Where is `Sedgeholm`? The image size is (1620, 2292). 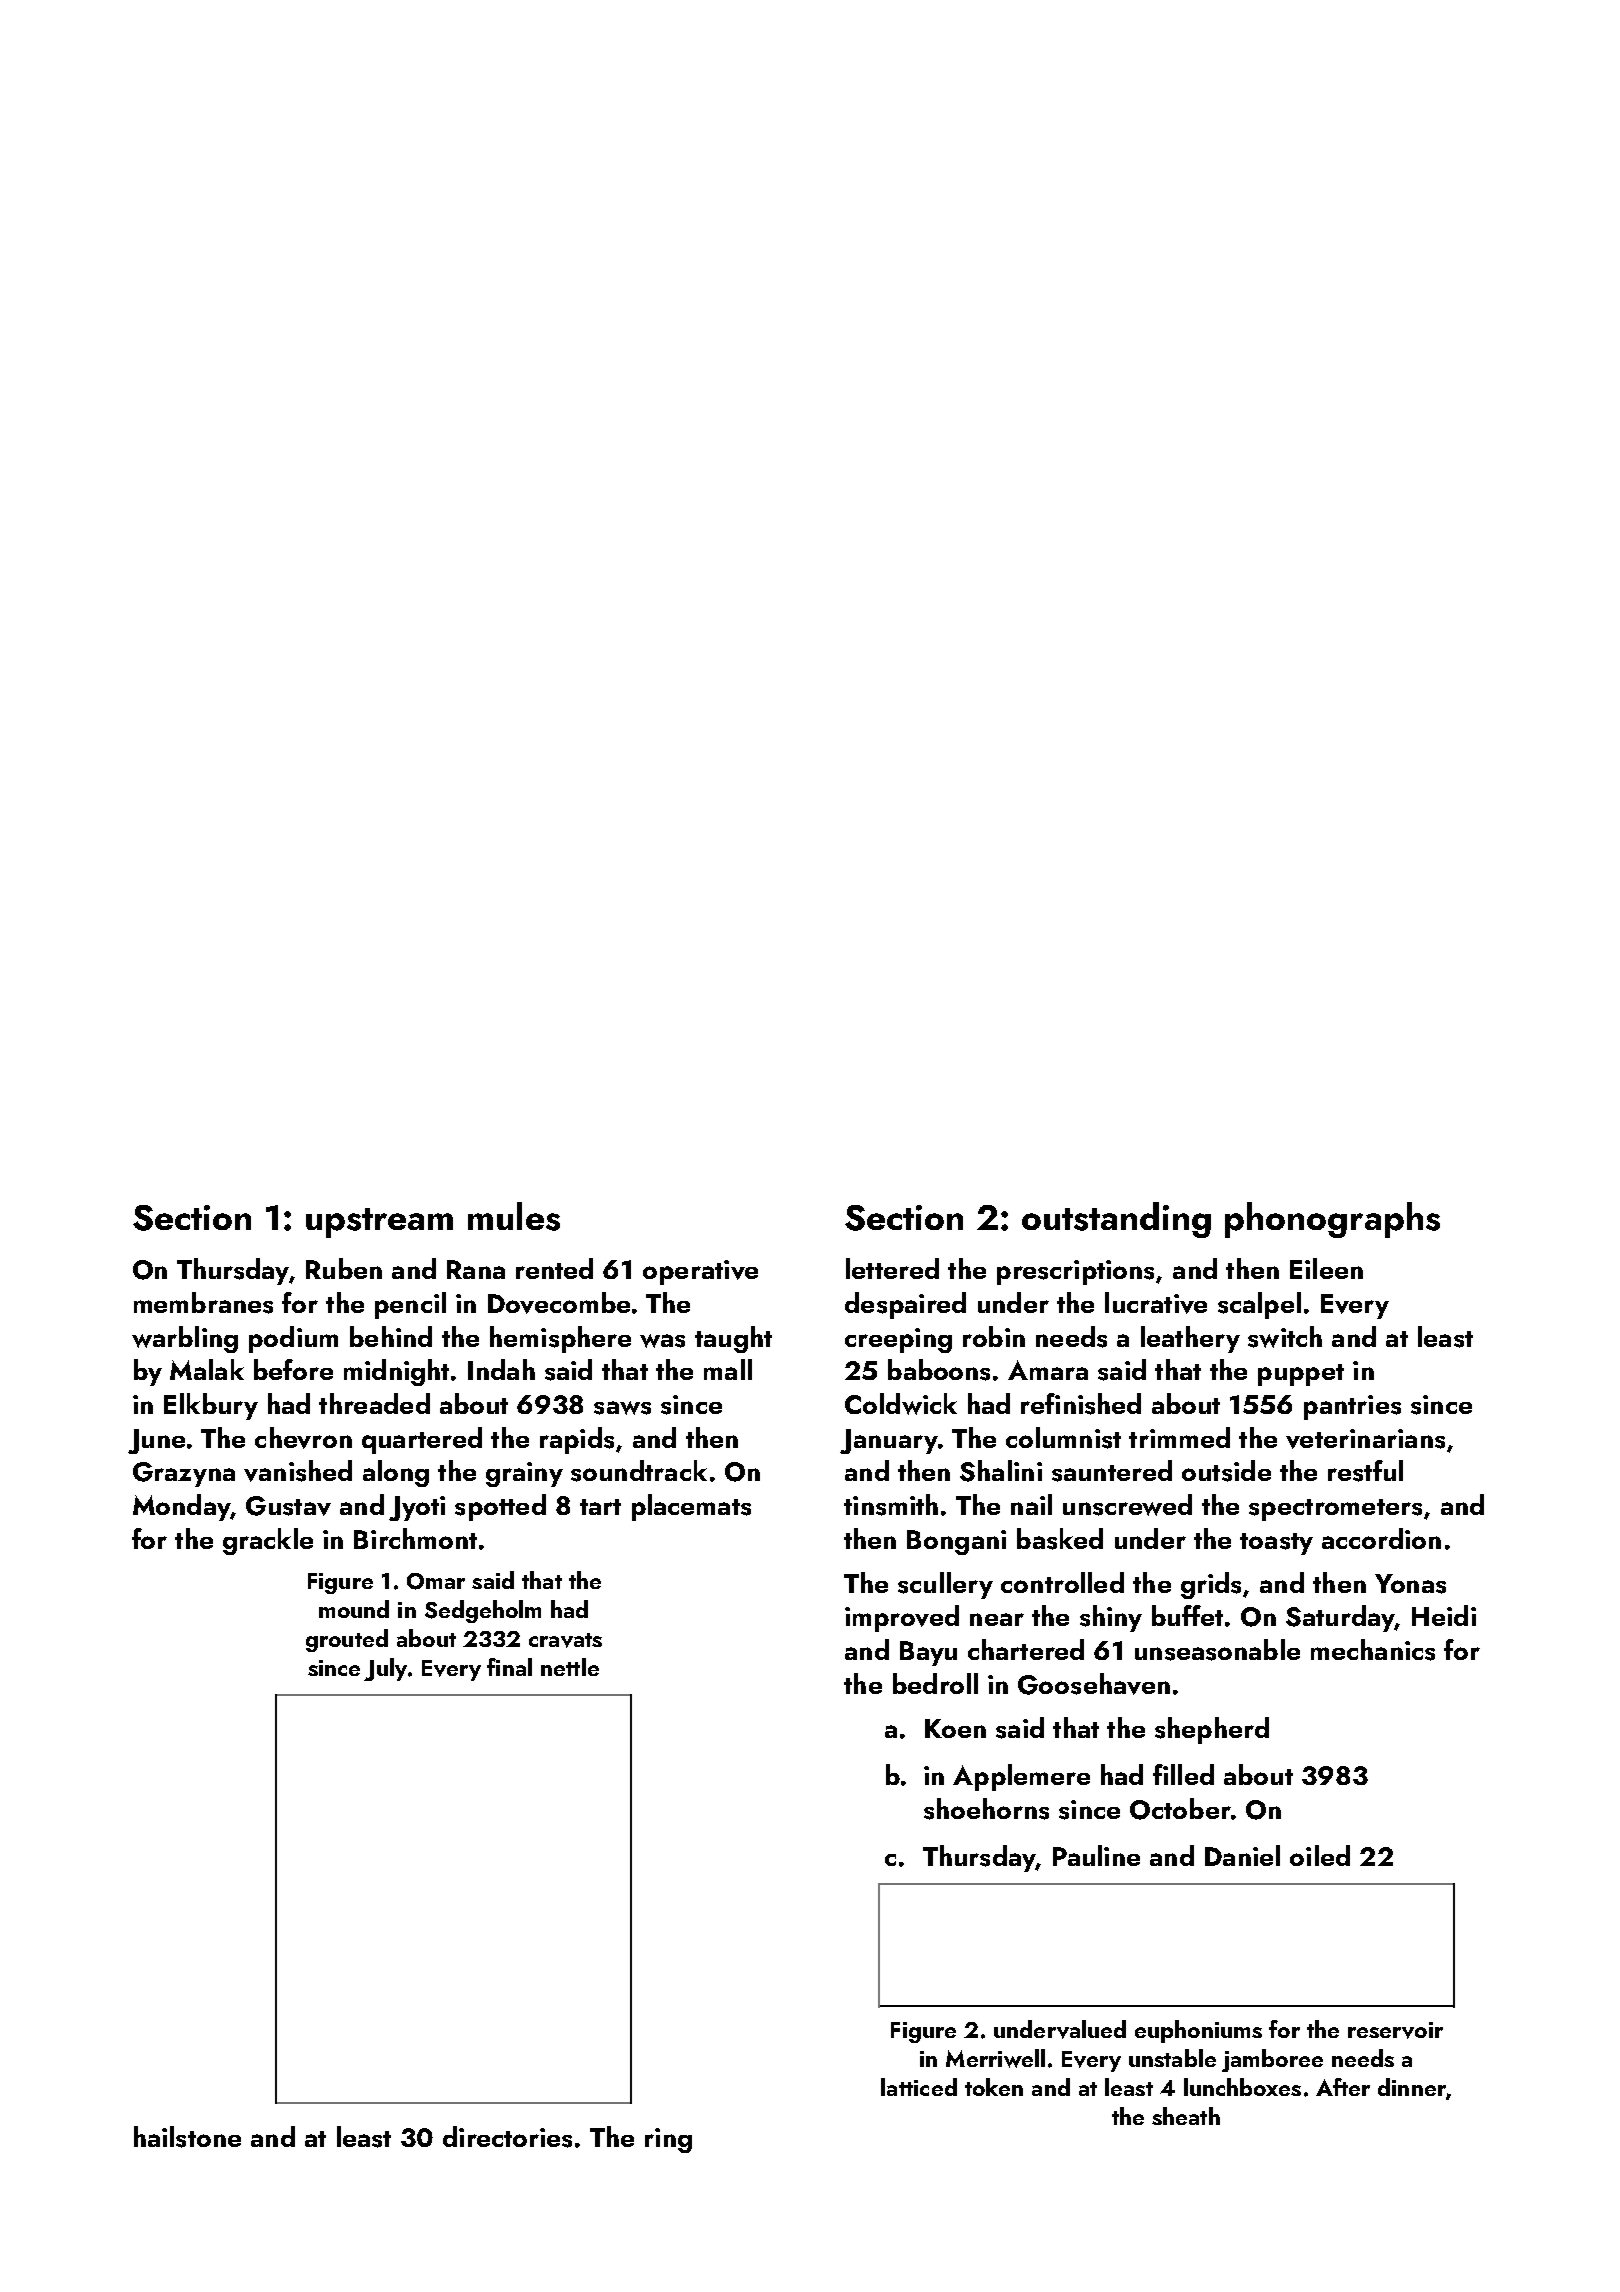 Sedgeholm is located at coordinates (483, 1611).
